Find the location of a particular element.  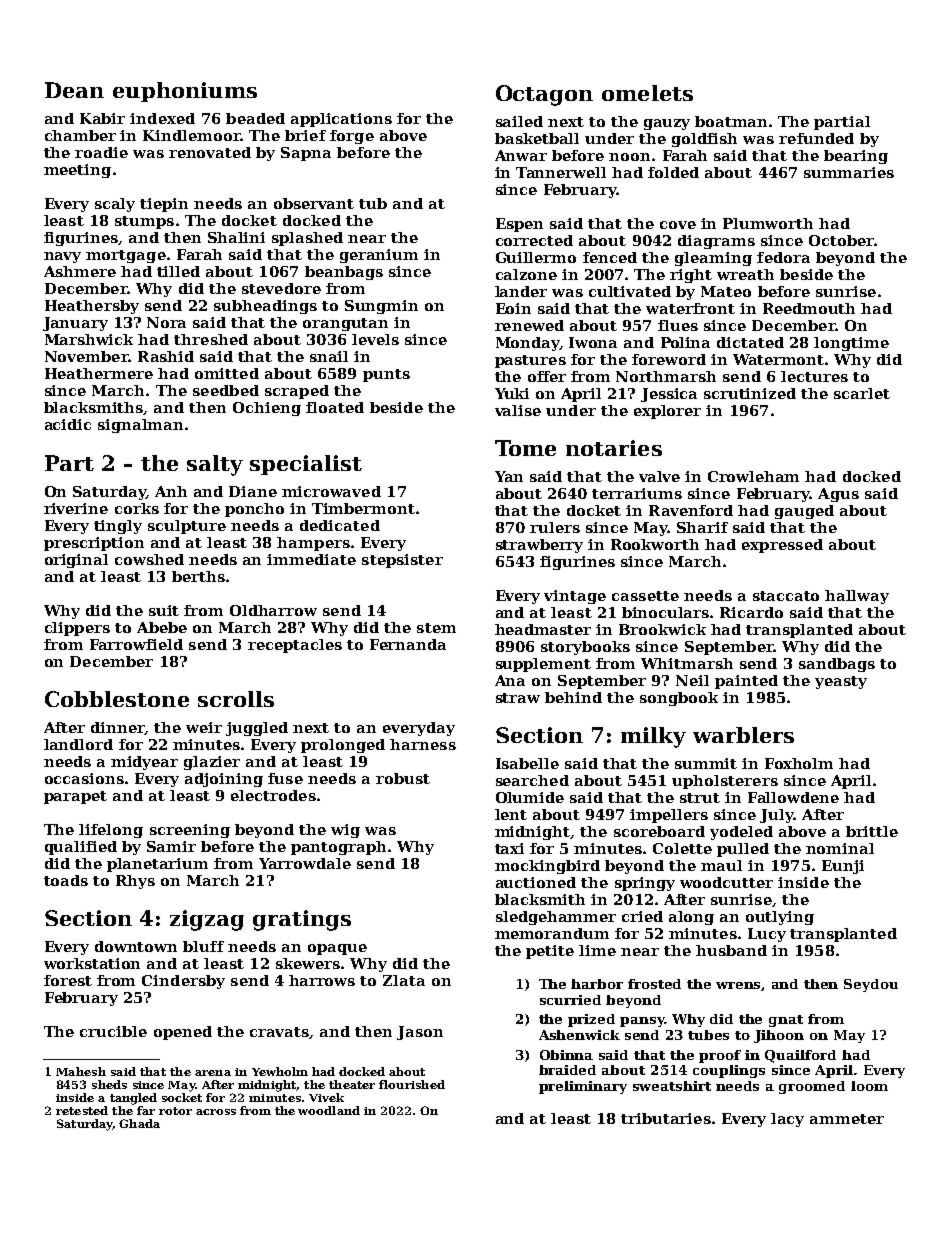

painted is located at coordinates (746, 682).
